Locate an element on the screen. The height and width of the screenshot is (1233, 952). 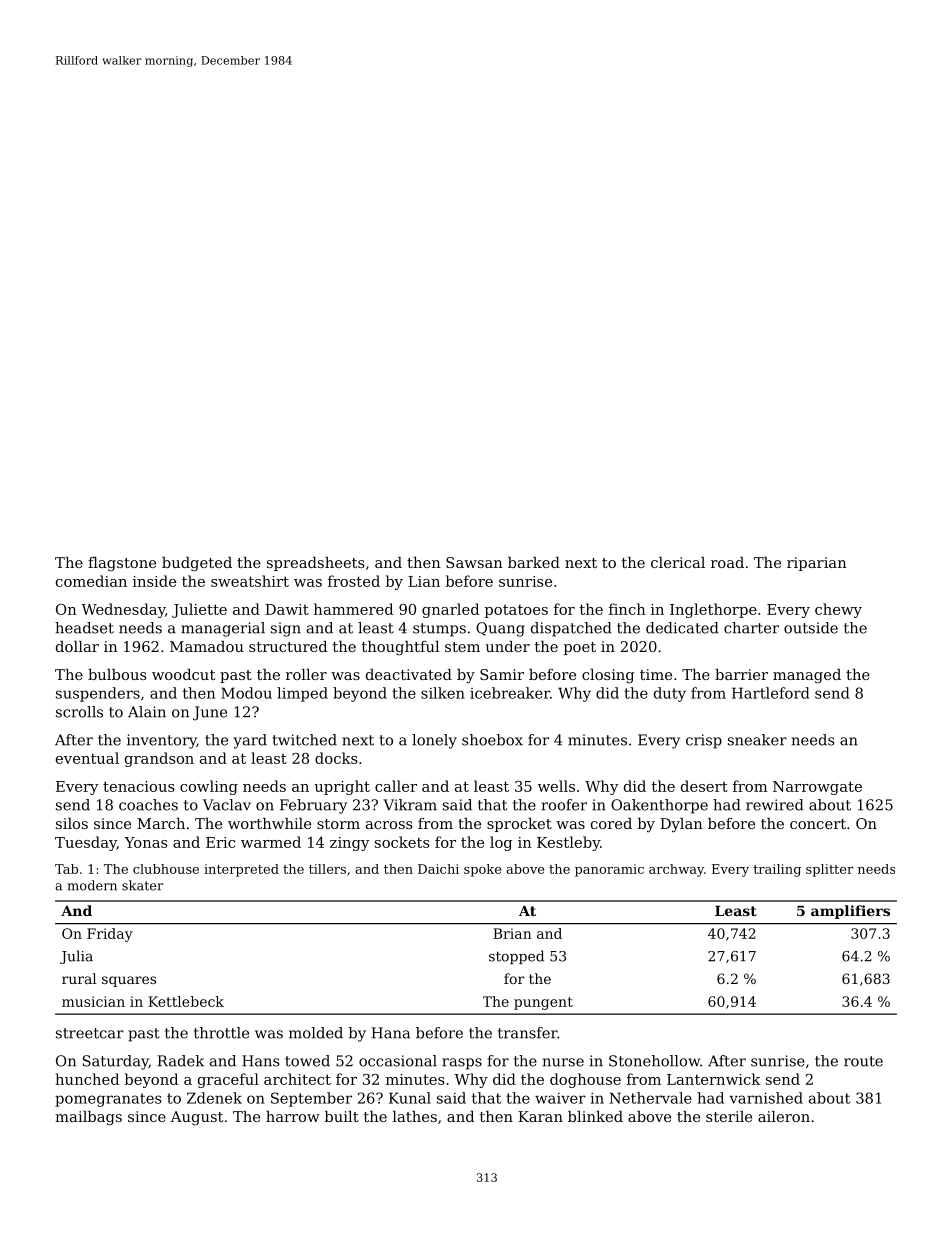
eventual is located at coordinates (87, 758).
